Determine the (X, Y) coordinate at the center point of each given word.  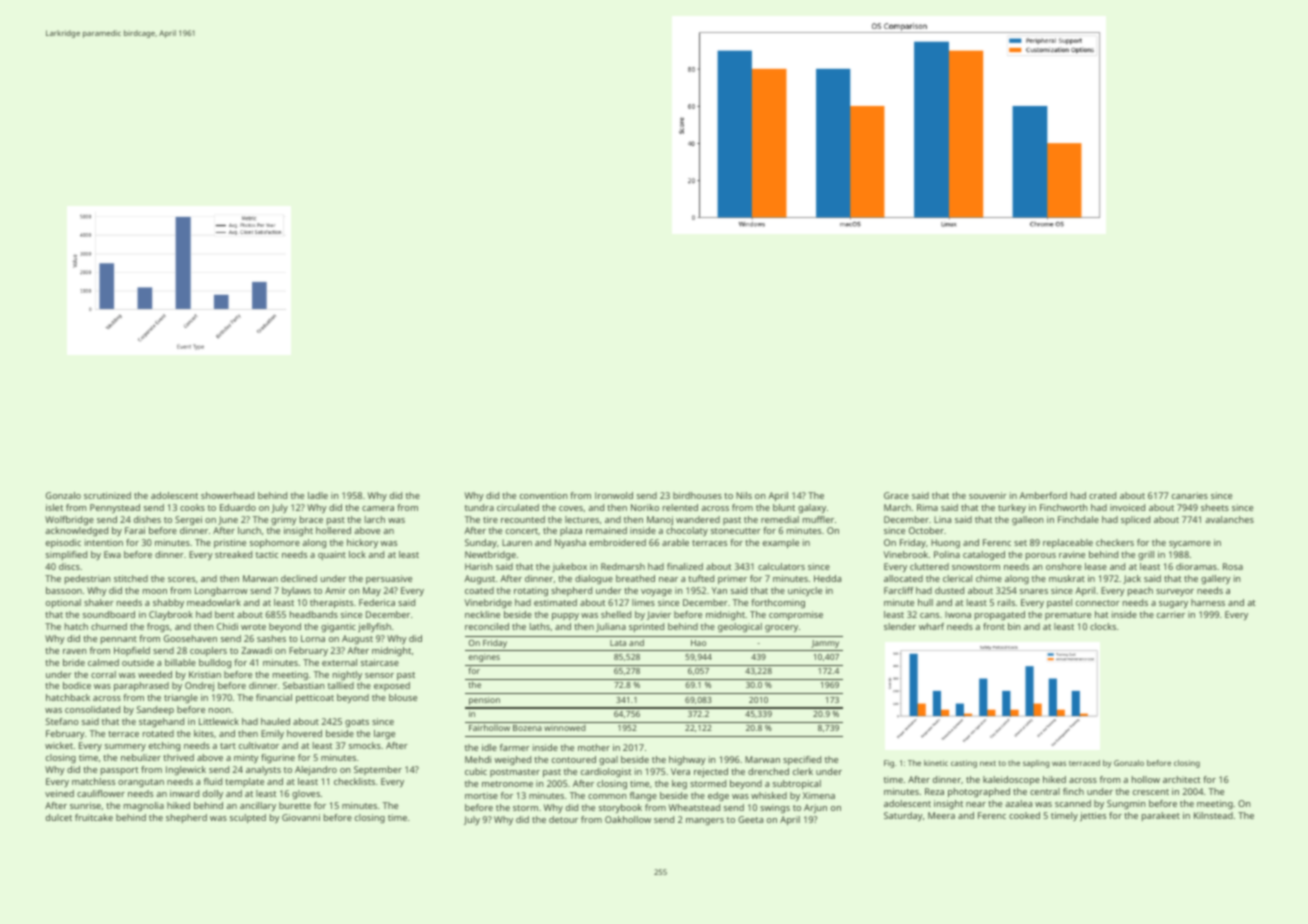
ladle (318, 495)
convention (544, 495)
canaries (1190, 495)
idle (489, 747)
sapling (1036, 764)
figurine (278, 758)
